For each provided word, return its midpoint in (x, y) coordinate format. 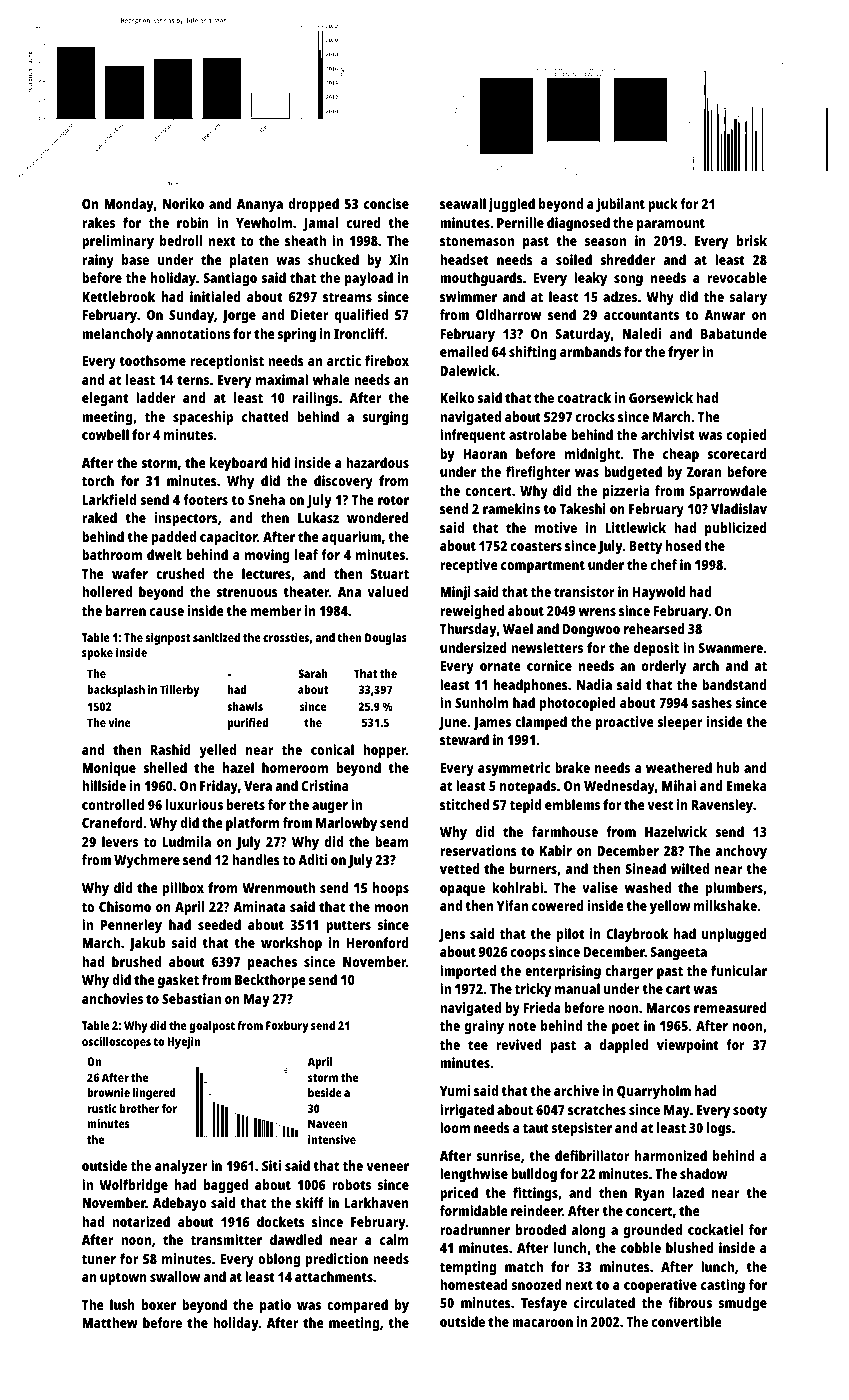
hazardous (377, 462)
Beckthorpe (270, 981)
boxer (159, 1304)
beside (325, 1092)
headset (464, 259)
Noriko (183, 203)
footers (205, 499)
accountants (641, 315)
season (605, 242)
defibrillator (592, 1155)
